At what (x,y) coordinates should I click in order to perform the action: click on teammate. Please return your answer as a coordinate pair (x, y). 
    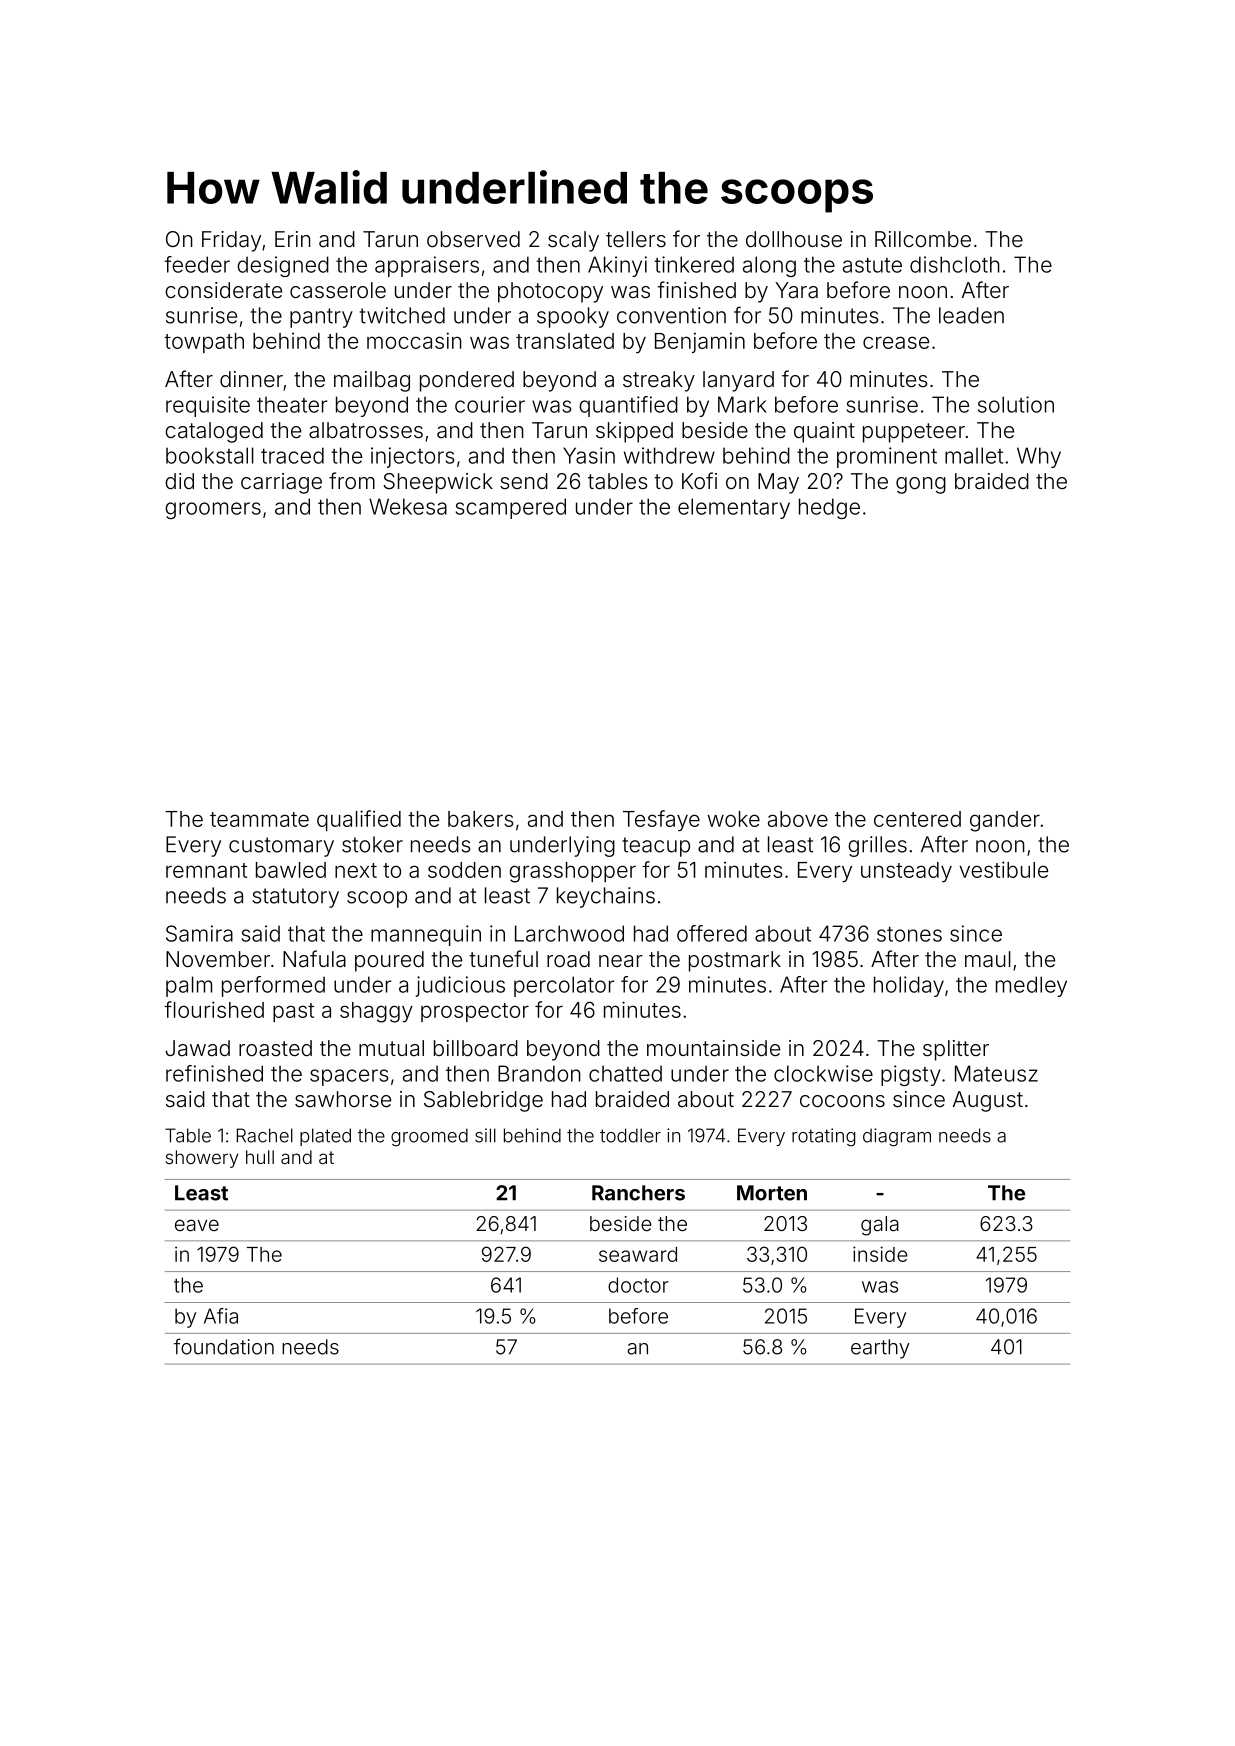
    Looking at the image, I should click on (259, 819).
